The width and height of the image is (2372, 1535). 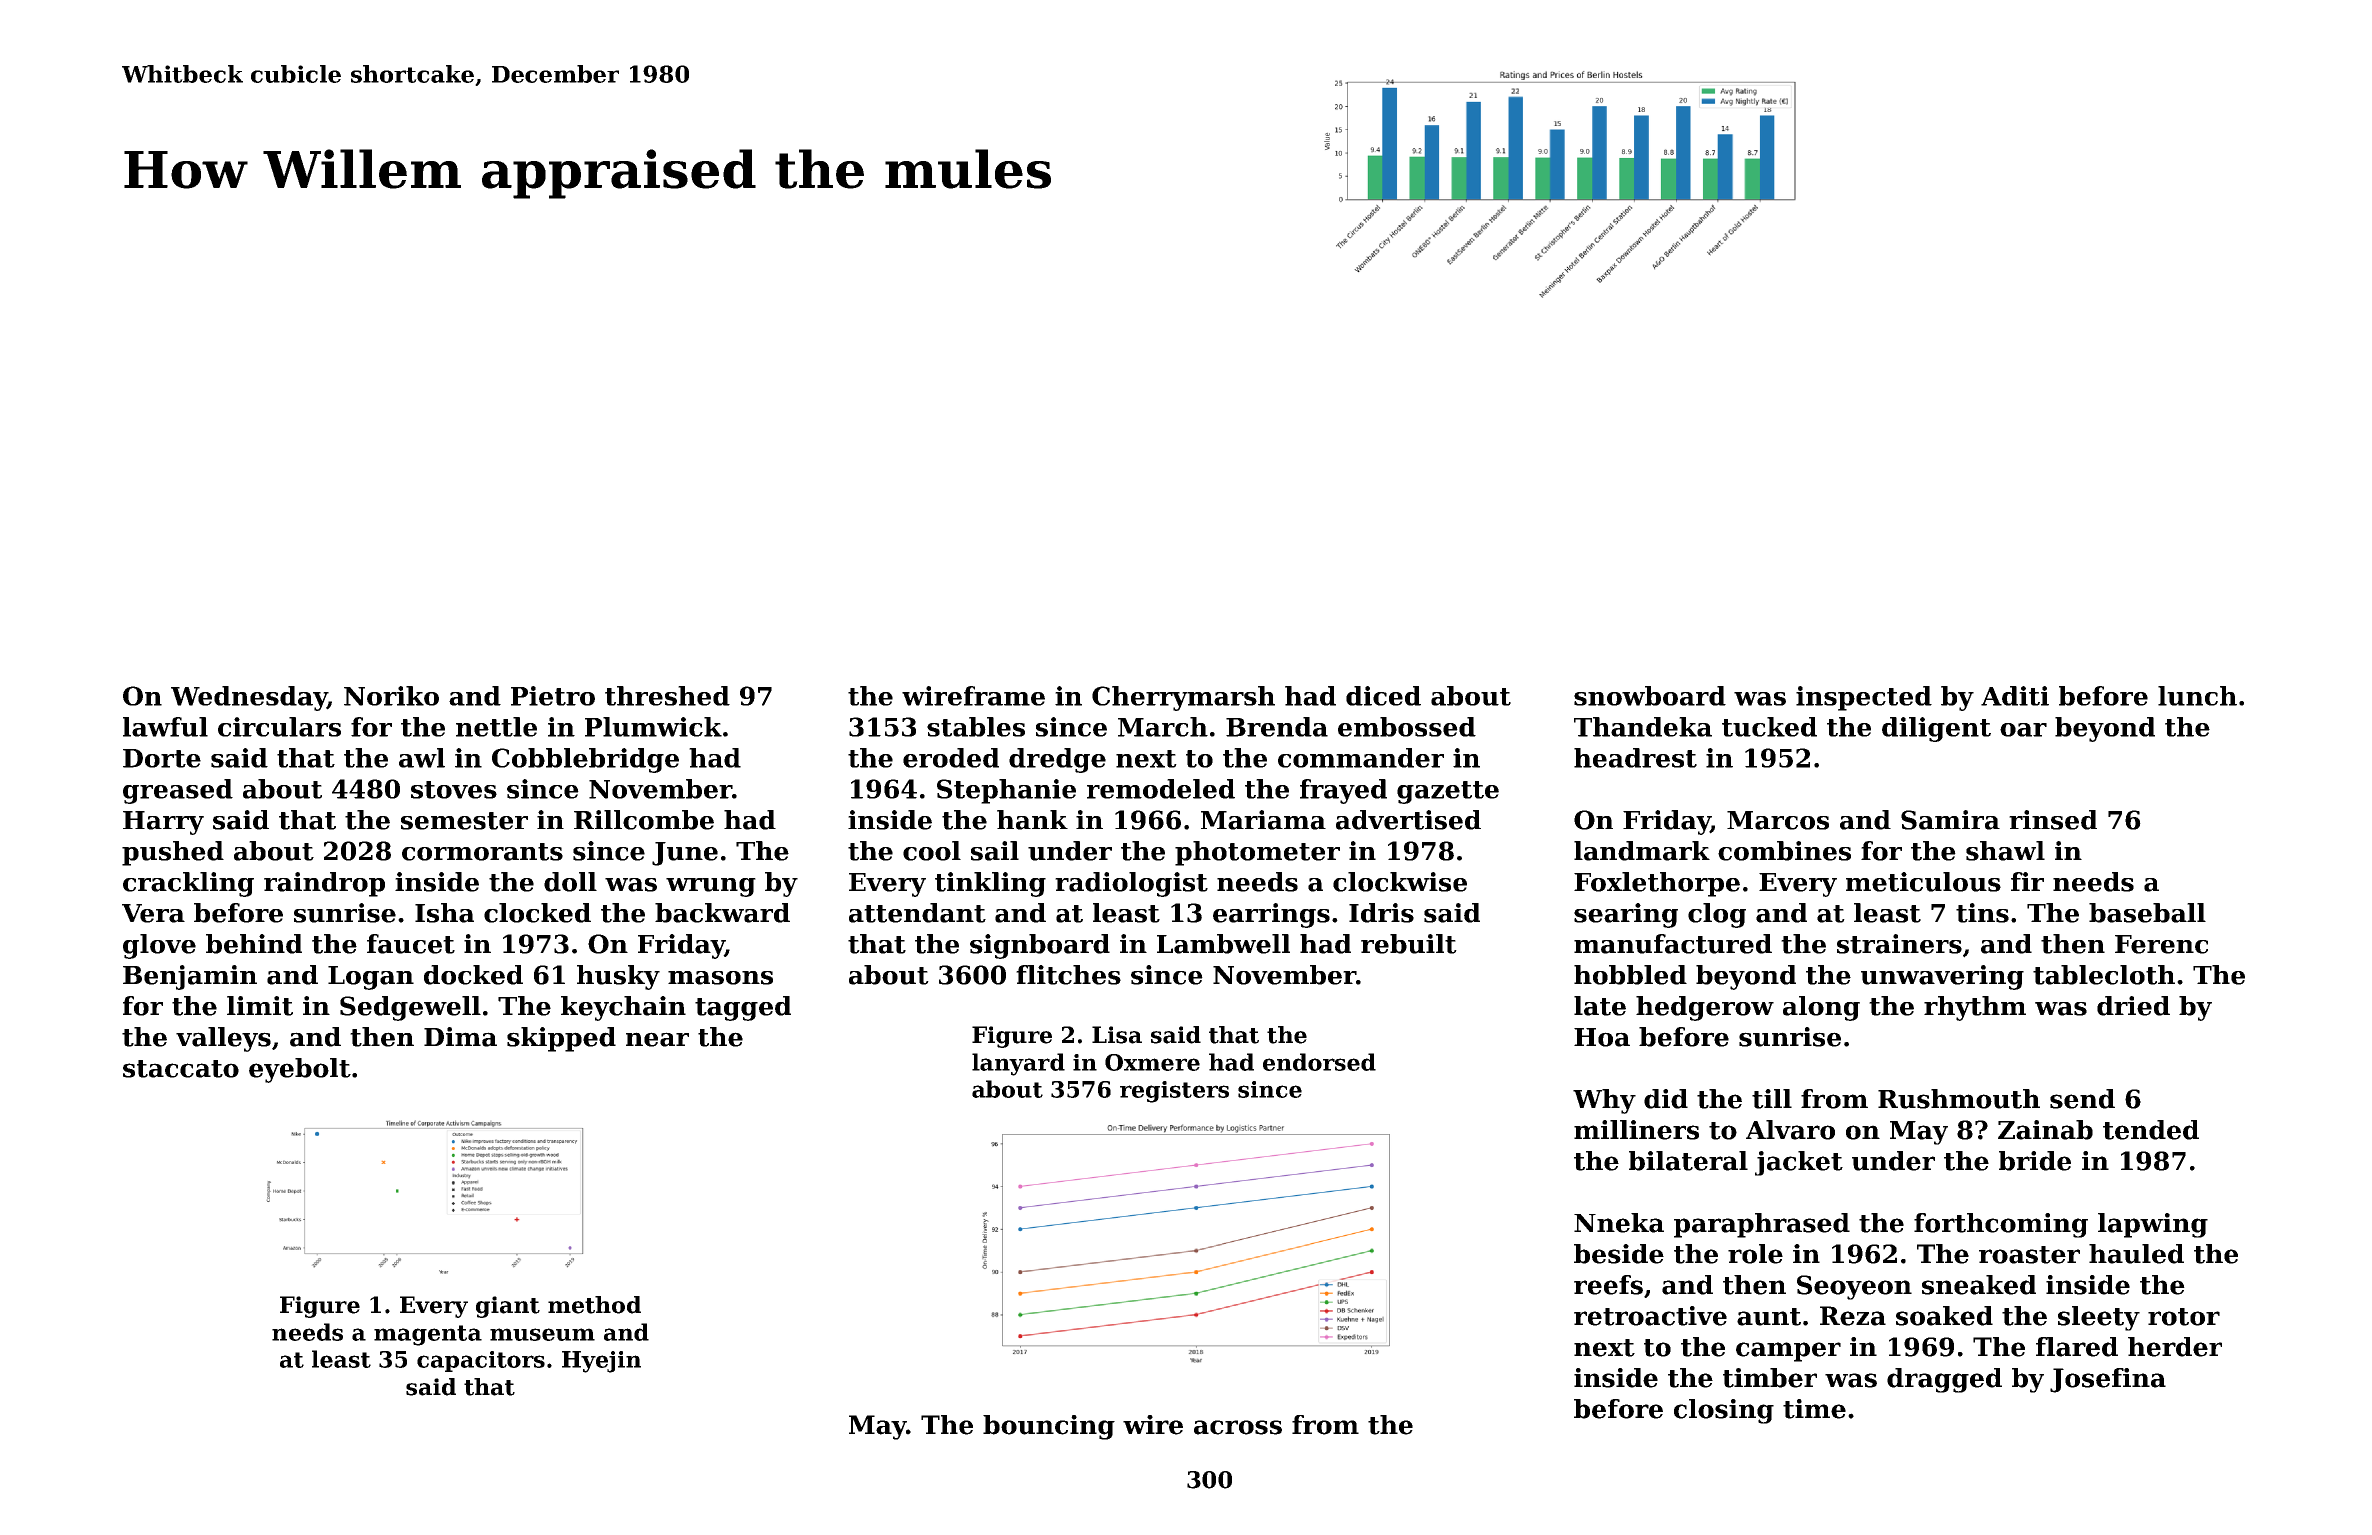 I want to click on jacket, so click(x=1799, y=1163).
